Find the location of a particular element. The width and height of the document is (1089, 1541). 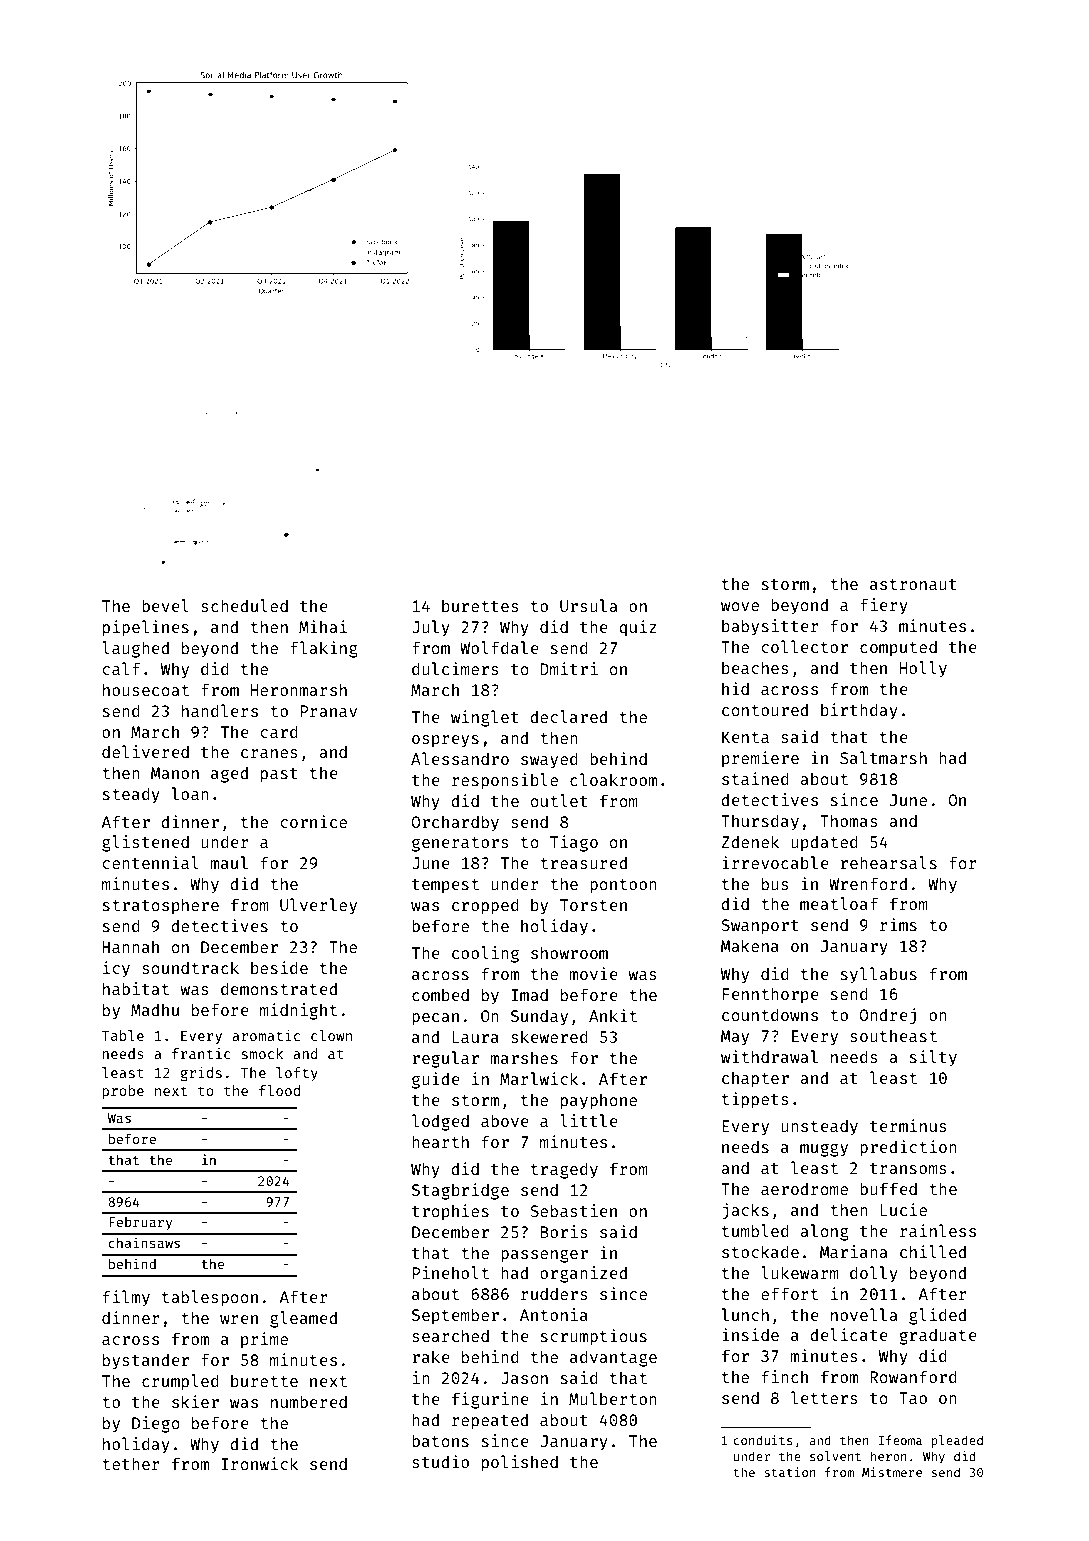

filmy is located at coordinates (126, 1298).
